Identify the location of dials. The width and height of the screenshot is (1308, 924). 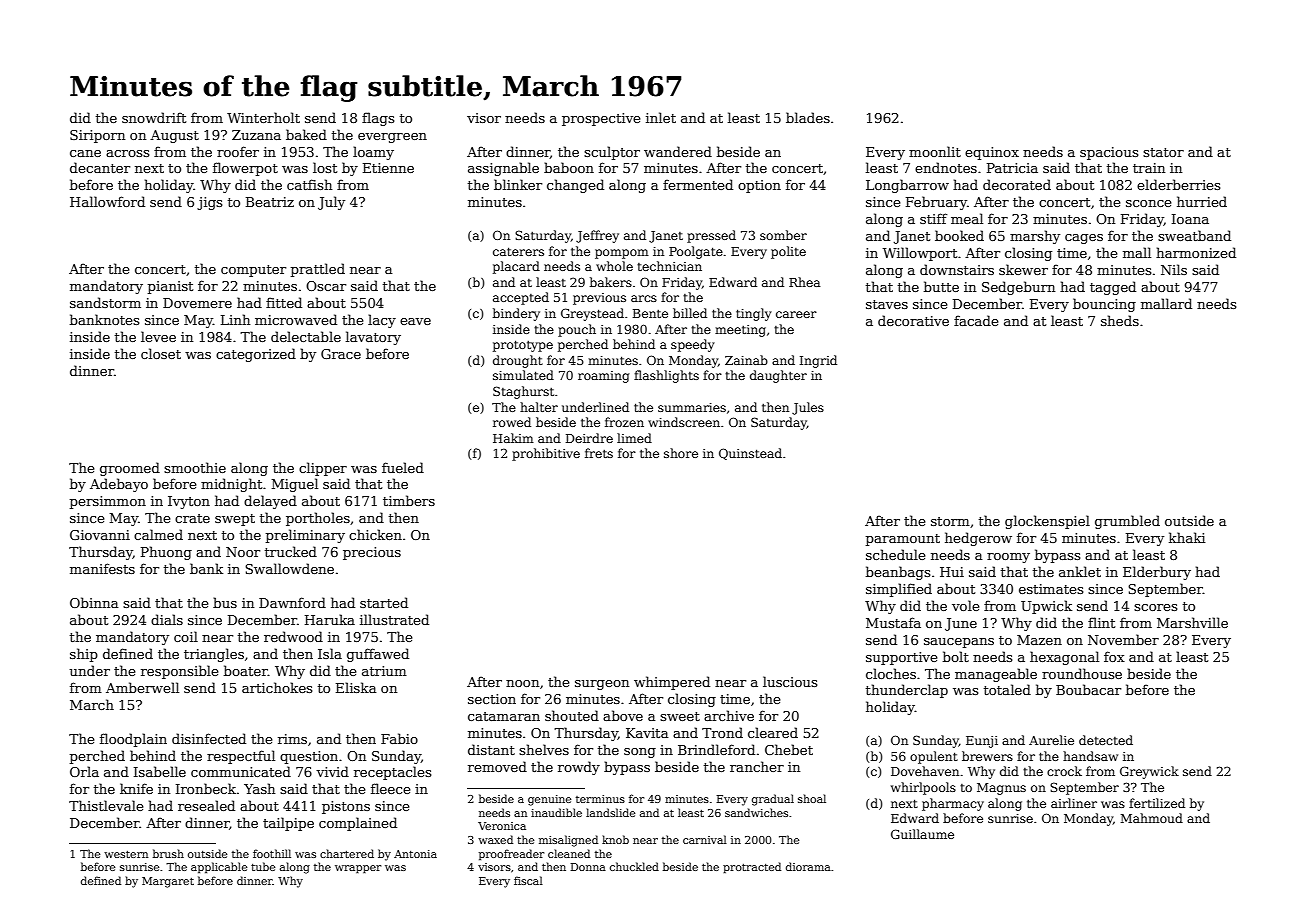
(167, 619).
